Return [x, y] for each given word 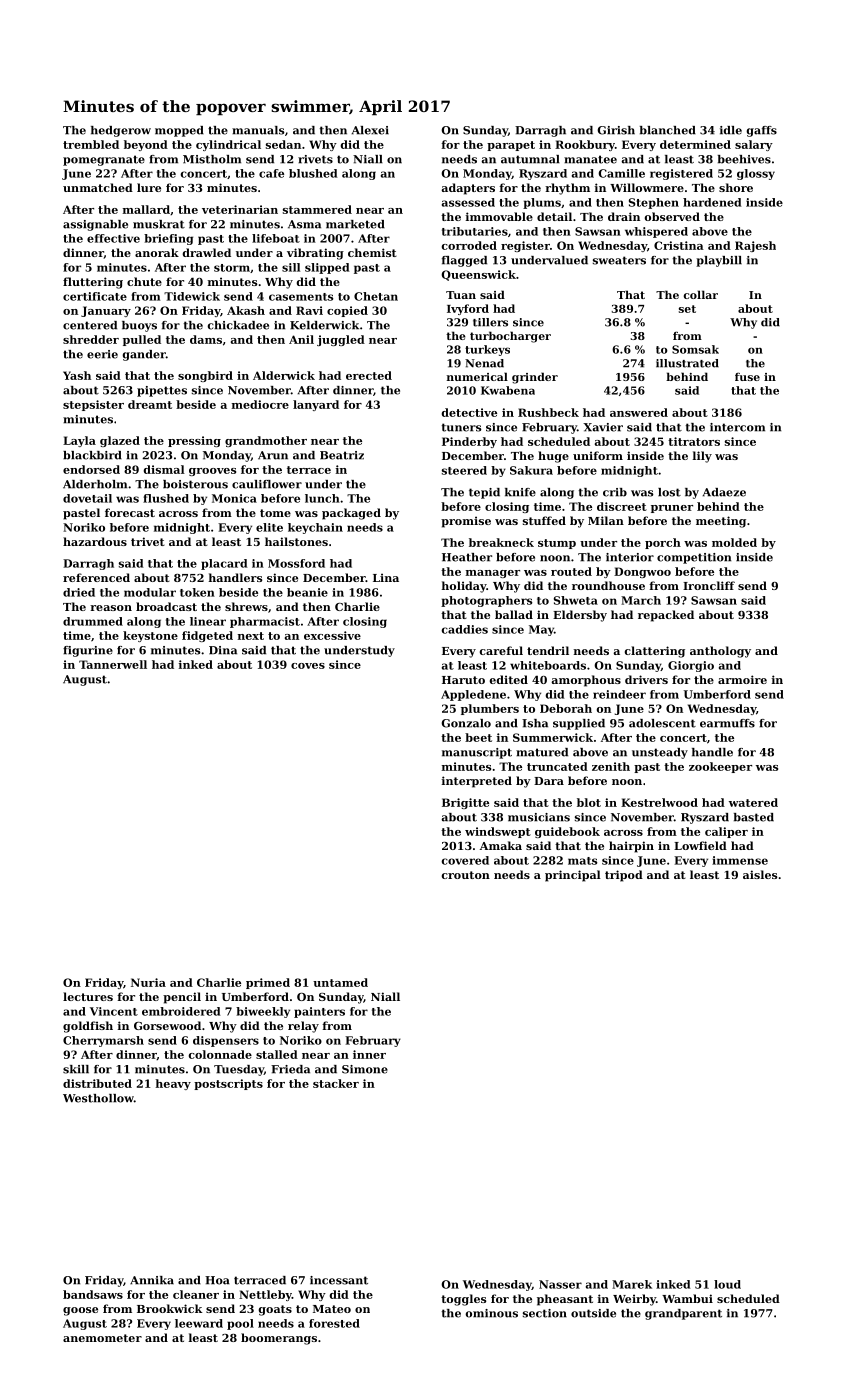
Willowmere [647, 187]
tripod [624, 876]
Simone [365, 1069]
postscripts [228, 1084]
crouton [466, 875]
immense [740, 860]
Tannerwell [113, 664]
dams [206, 339]
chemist [372, 252]
